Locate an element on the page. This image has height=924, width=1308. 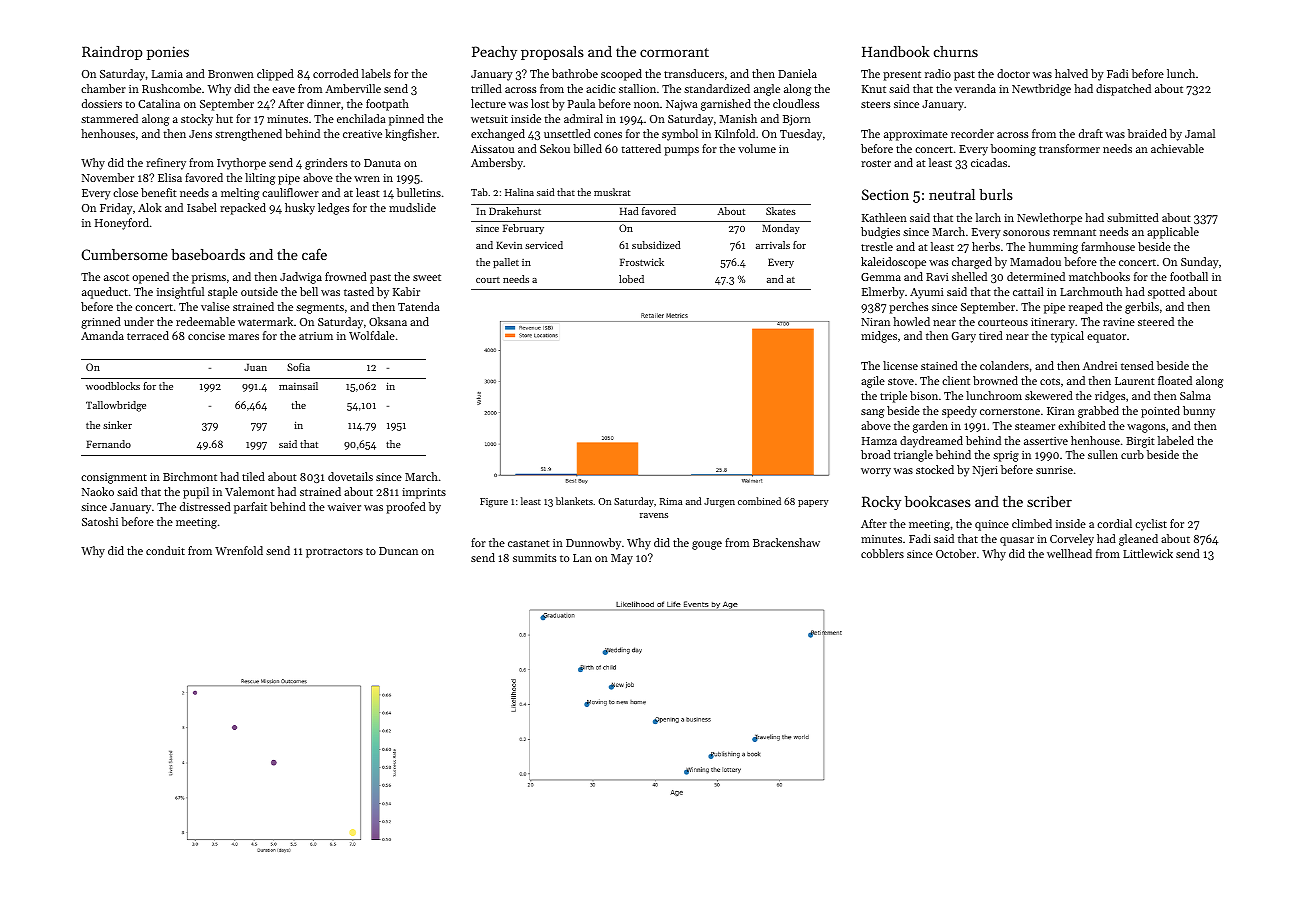
Tatenda is located at coordinates (419, 306).
